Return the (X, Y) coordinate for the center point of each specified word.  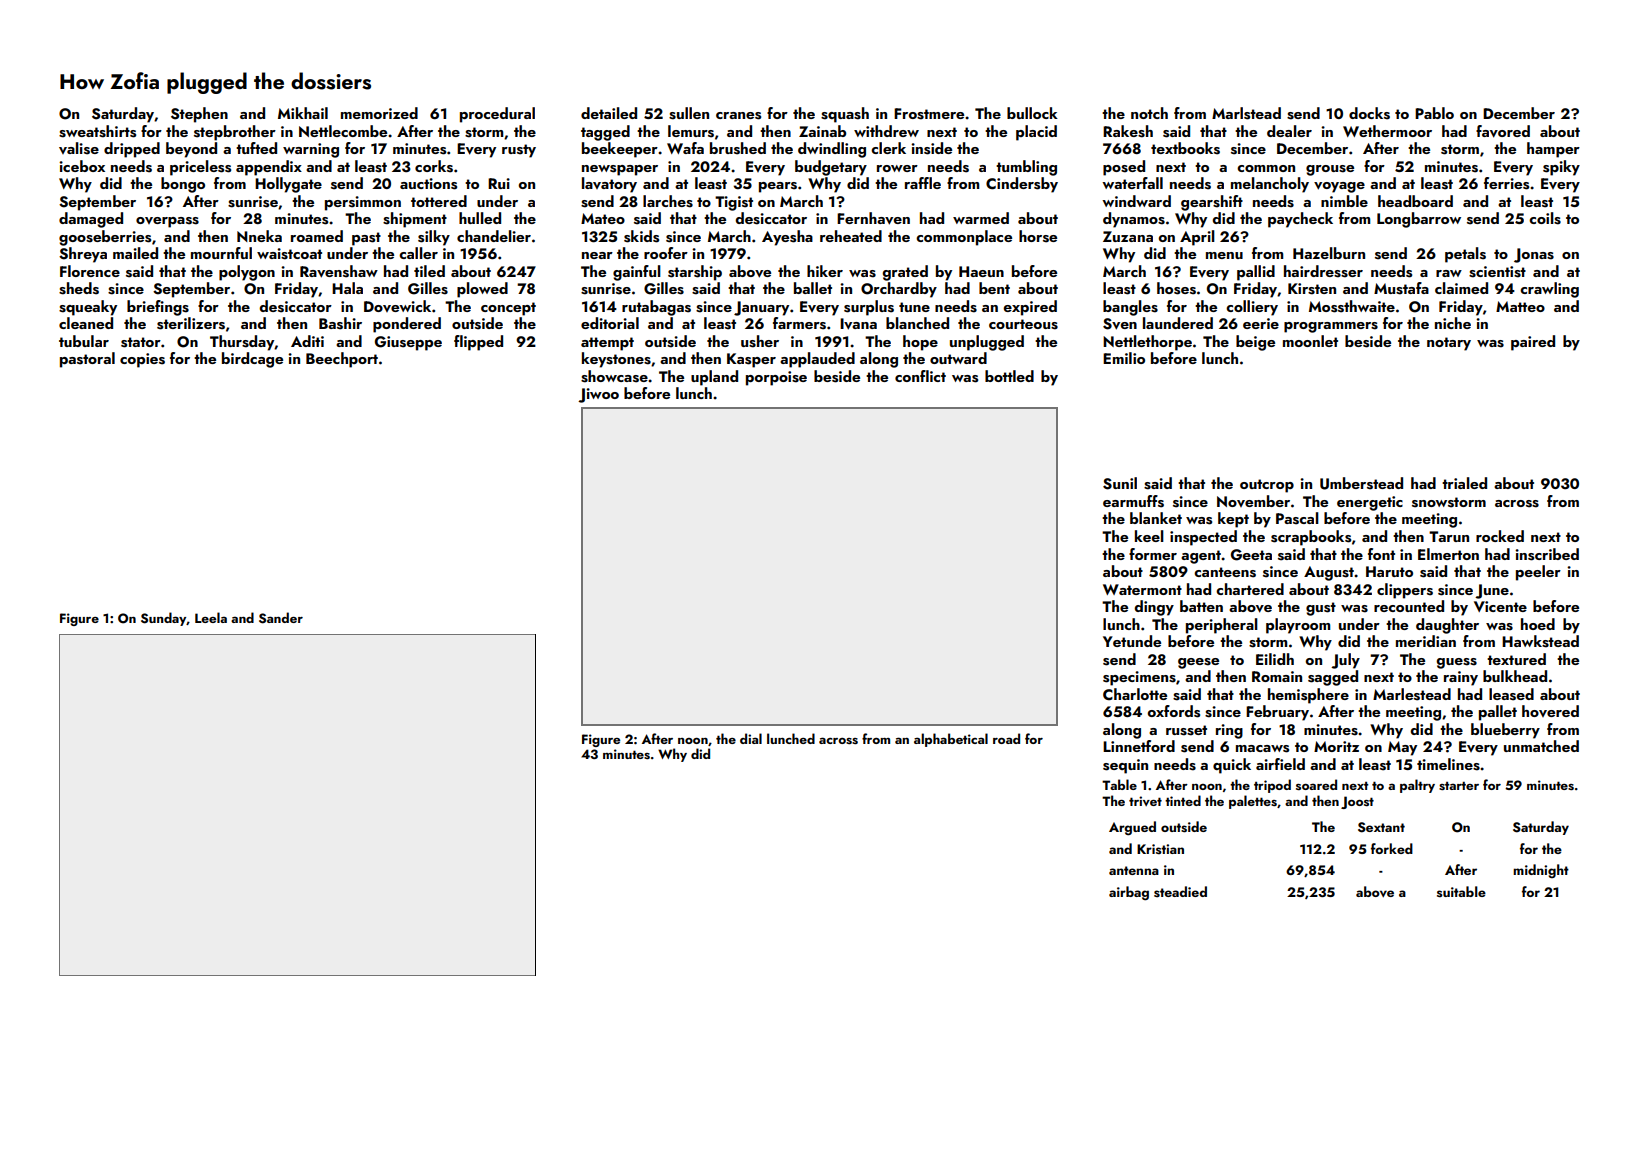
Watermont (1142, 589)
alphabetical (951, 740)
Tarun (1449, 536)
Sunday (164, 619)
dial (751, 738)
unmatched (1541, 746)
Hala (347, 288)
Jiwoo (598, 395)
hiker (825, 271)
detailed (609, 113)
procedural (497, 115)
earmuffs (1133, 501)
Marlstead (1246, 113)
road (1006, 738)
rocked (1500, 536)
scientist (1497, 272)
